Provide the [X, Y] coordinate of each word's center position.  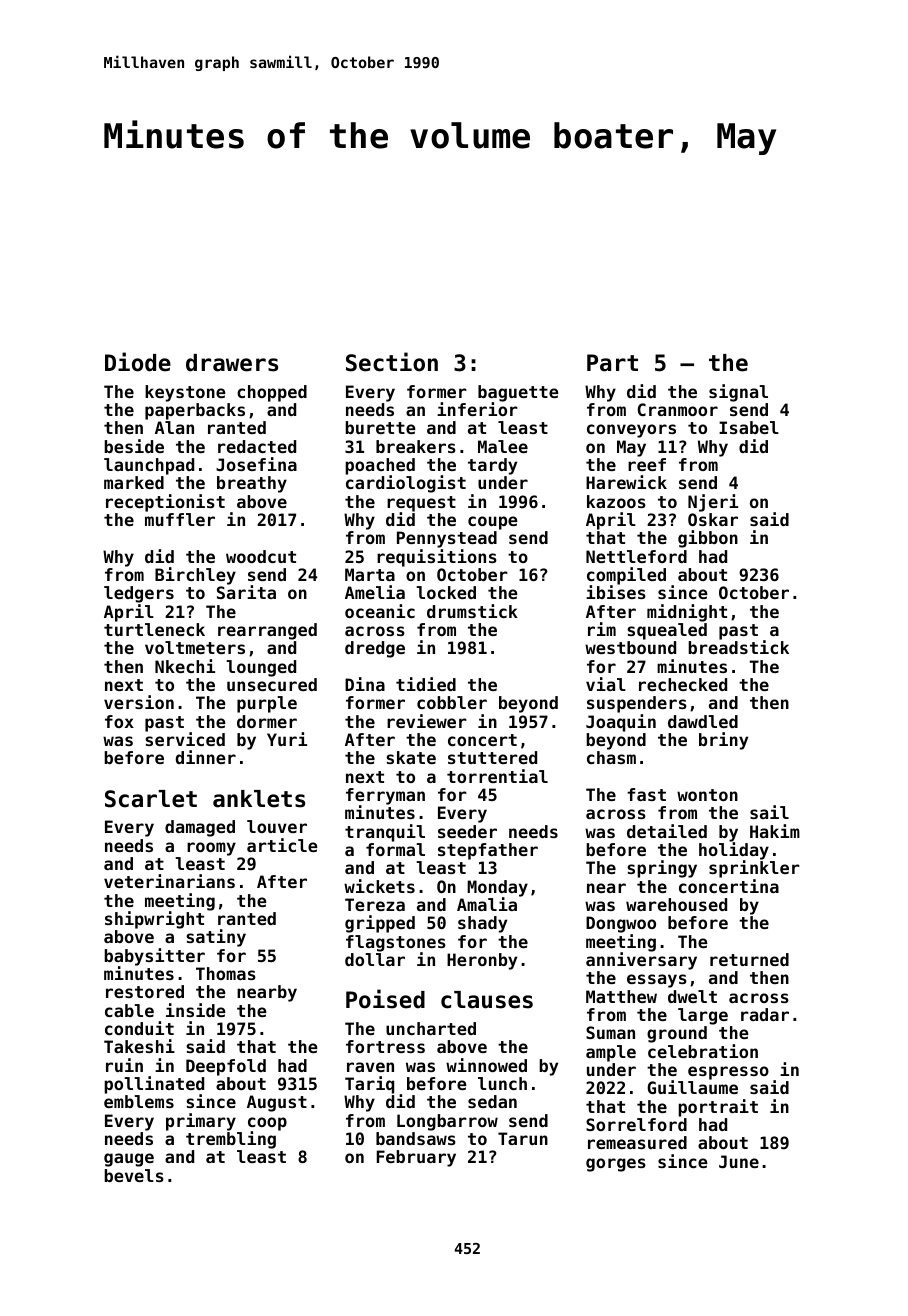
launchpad [149, 466]
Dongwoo [621, 924]
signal [738, 393]
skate [411, 757]
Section [392, 362]
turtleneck [154, 629]
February [416, 1158]
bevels [134, 1175]
